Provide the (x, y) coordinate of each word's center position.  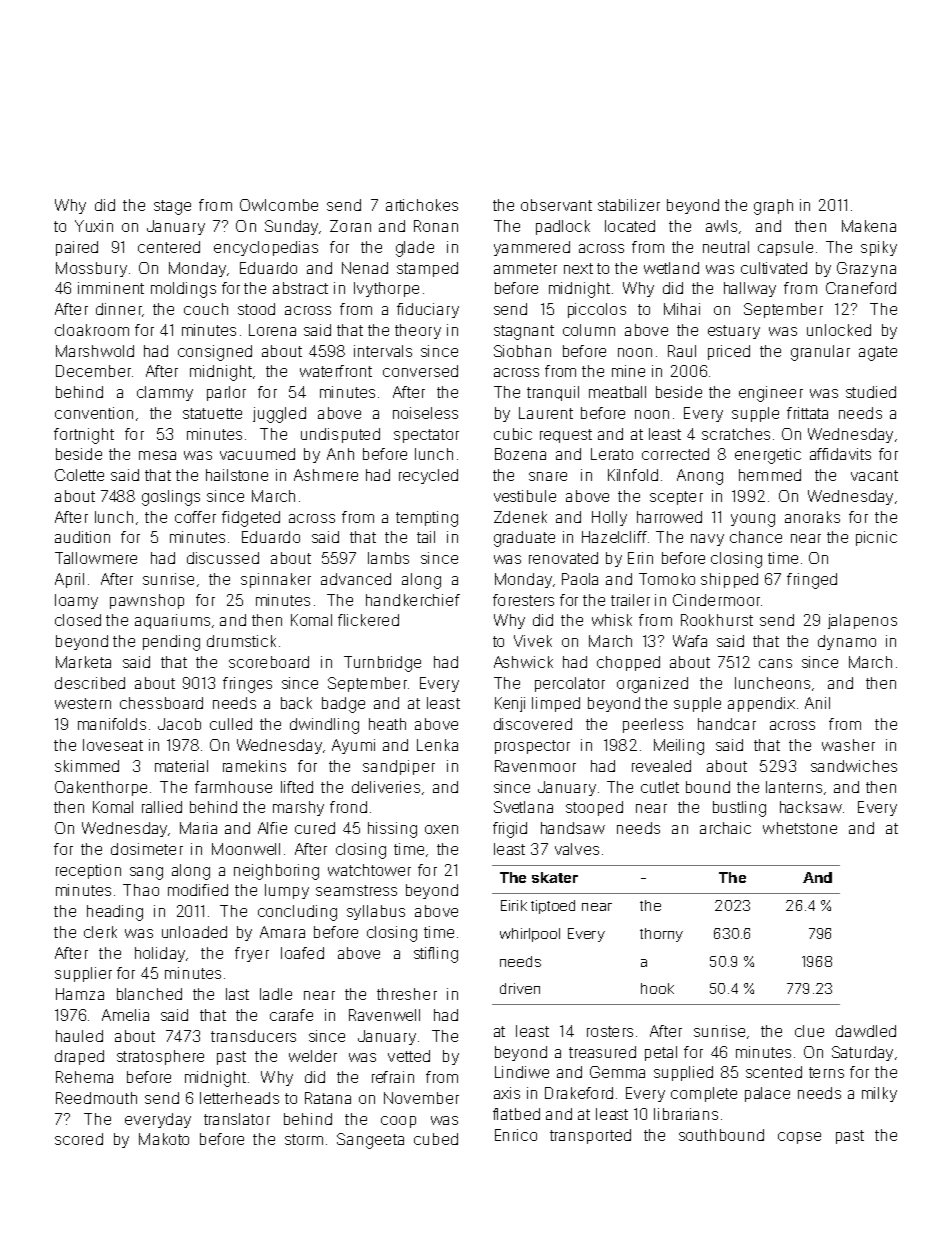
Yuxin (94, 226)
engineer (771, 394)
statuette (212, 413)
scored (79, 1139)
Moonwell (246, 849)
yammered (532, 248)
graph (773, 207)
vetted (409, 1056)
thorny (661, 935)
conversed (420, 371)
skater (555, 877)
